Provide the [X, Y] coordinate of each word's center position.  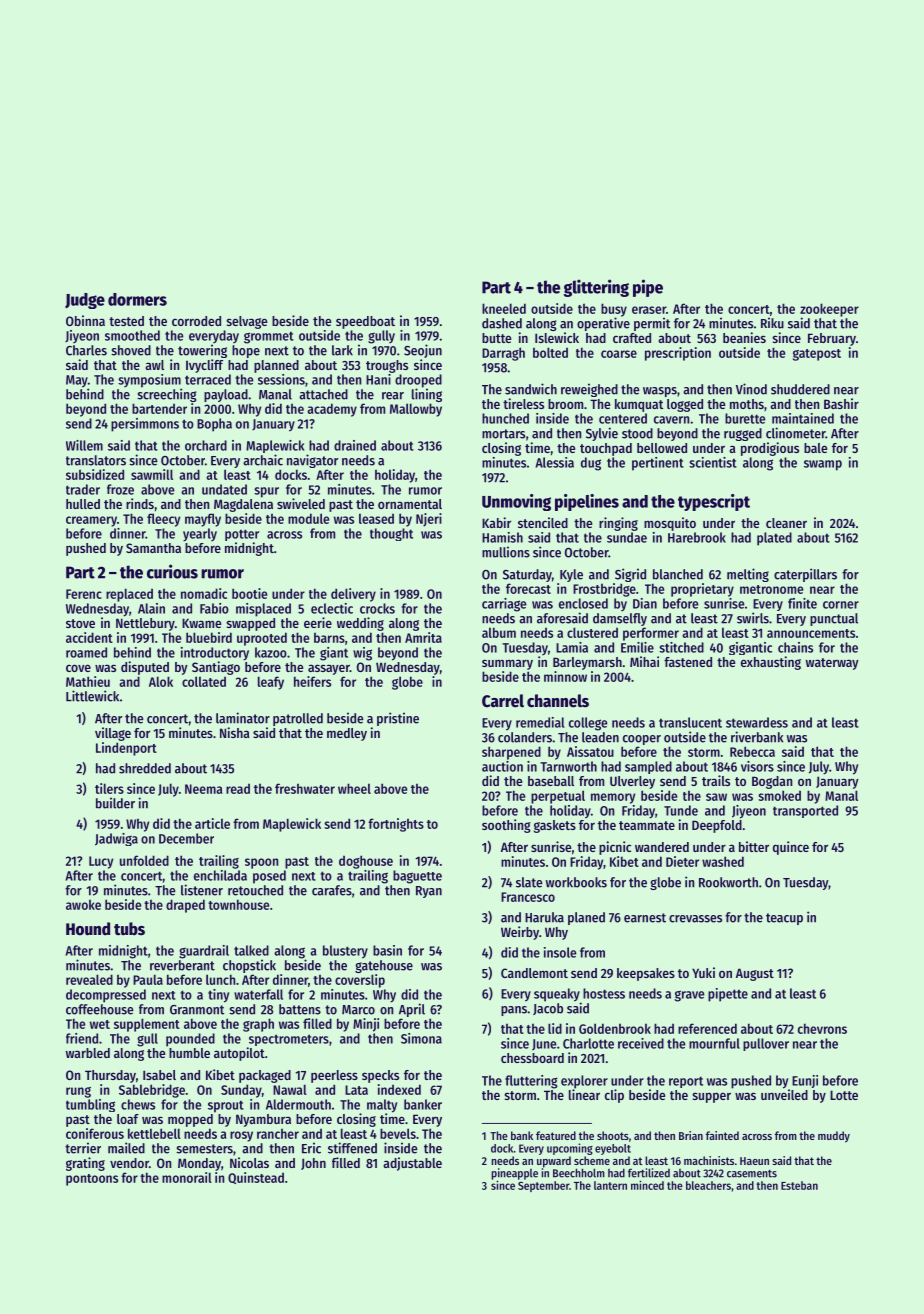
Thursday [110, 1076]
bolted [550, 352]
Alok [161, 681]
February [832, 339]
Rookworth [728, 882]
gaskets [555, 826]
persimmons [145, 425]
